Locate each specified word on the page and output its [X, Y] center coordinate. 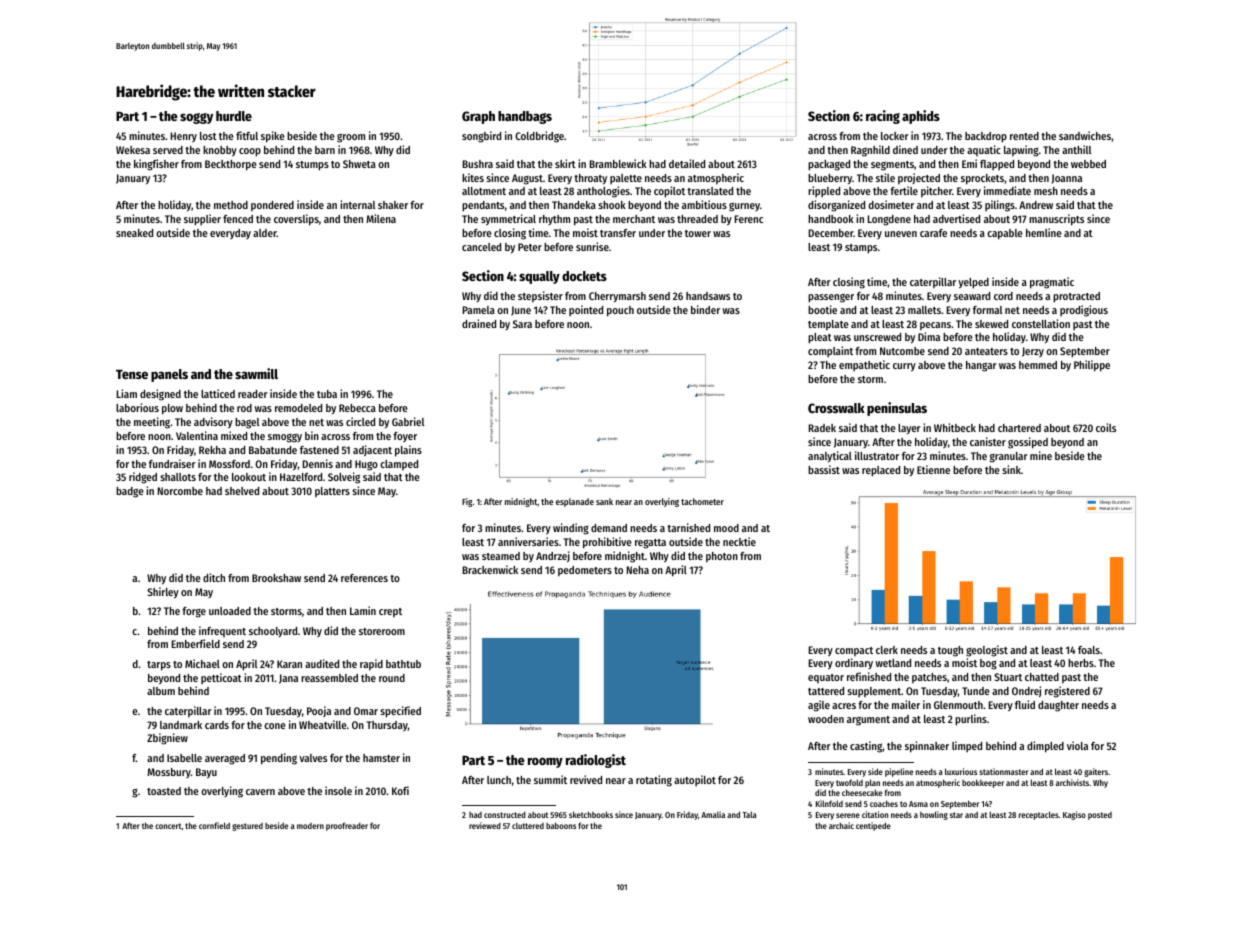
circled [360, 421]
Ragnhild [870, 151]
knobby [220, 151]
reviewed [485, 825]
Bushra [478, 164]
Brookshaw [276, 578]
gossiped [1028, 443]
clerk [887, 650]
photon [722, 557]
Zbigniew [167, 739]
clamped [399, 465]
